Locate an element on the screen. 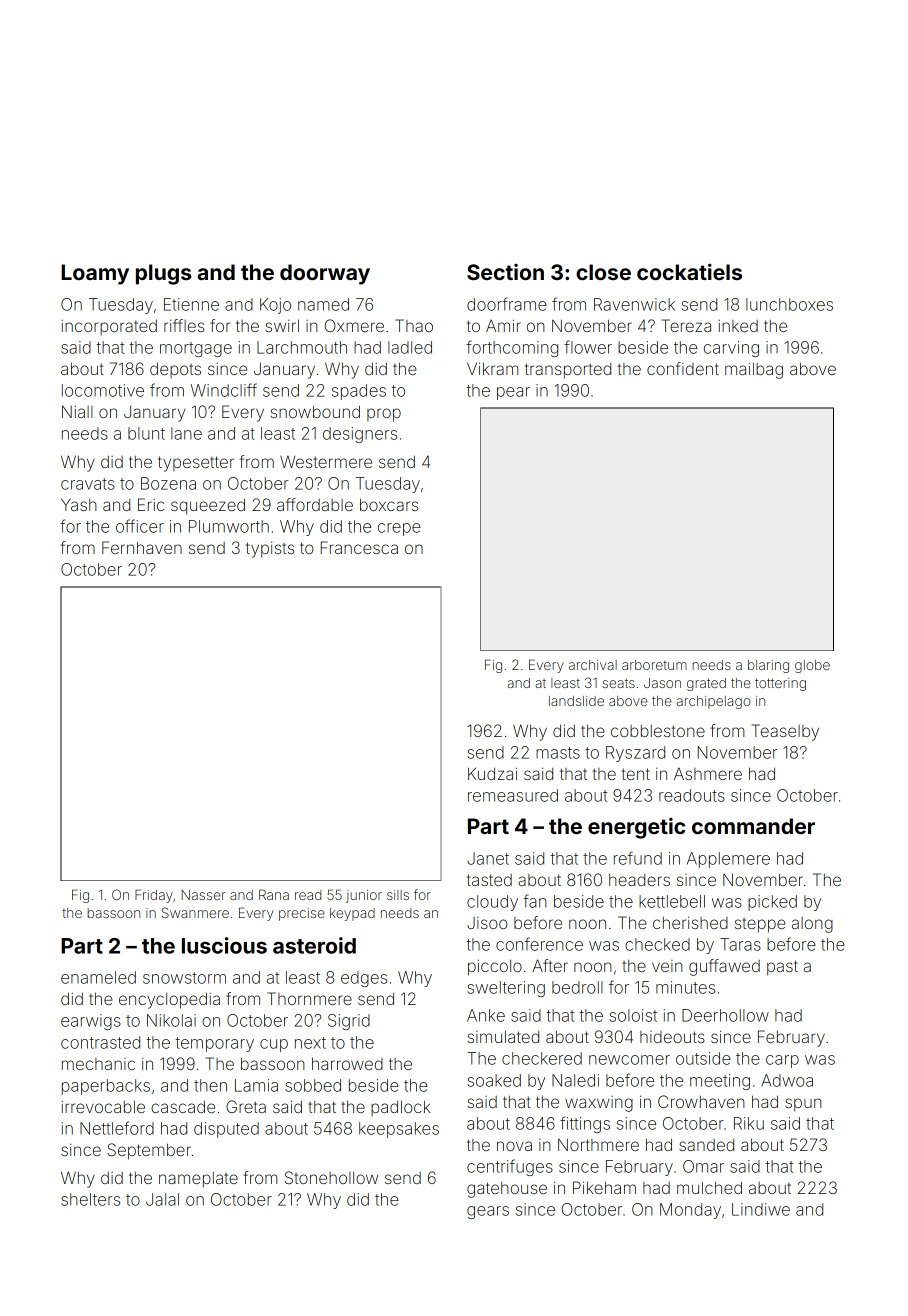  spades is located at coordinates (359, 392).
